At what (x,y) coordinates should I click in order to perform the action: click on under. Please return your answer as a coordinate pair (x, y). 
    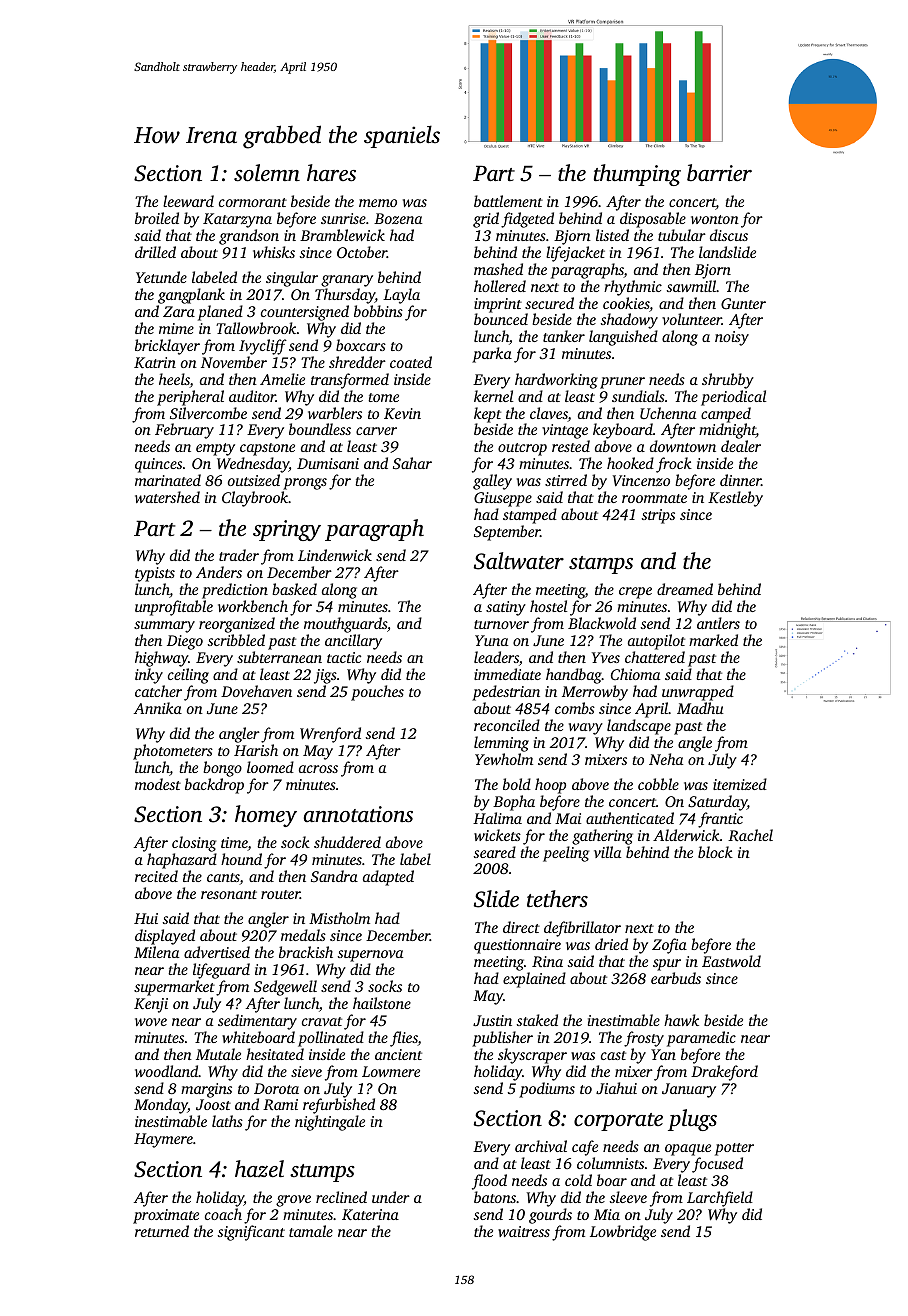
    Looking at the image, I should click on (391, 1197).
